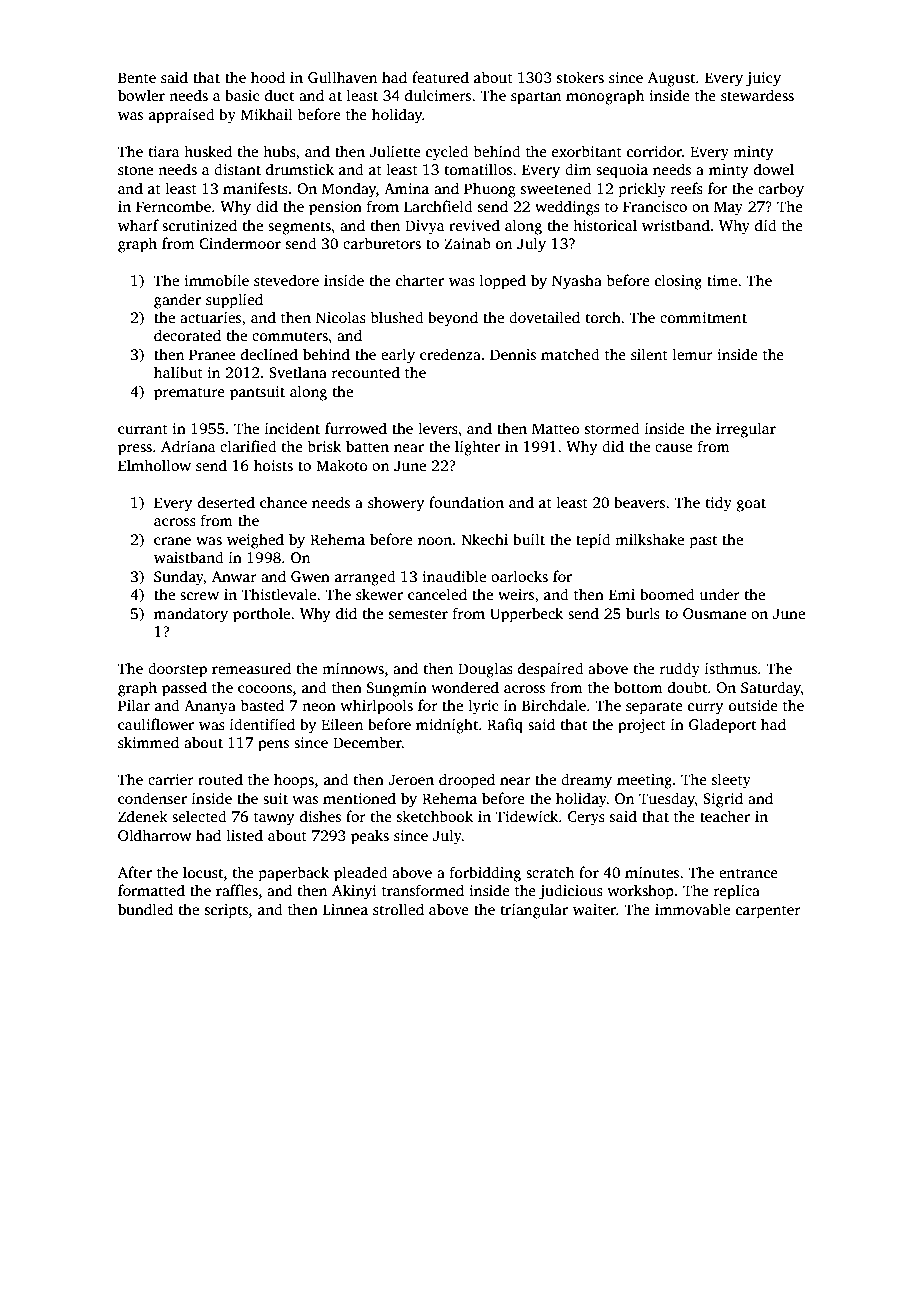  Describe the element at coordinates (234, 576) in the screenshot. I see `Anwar` at that location.
